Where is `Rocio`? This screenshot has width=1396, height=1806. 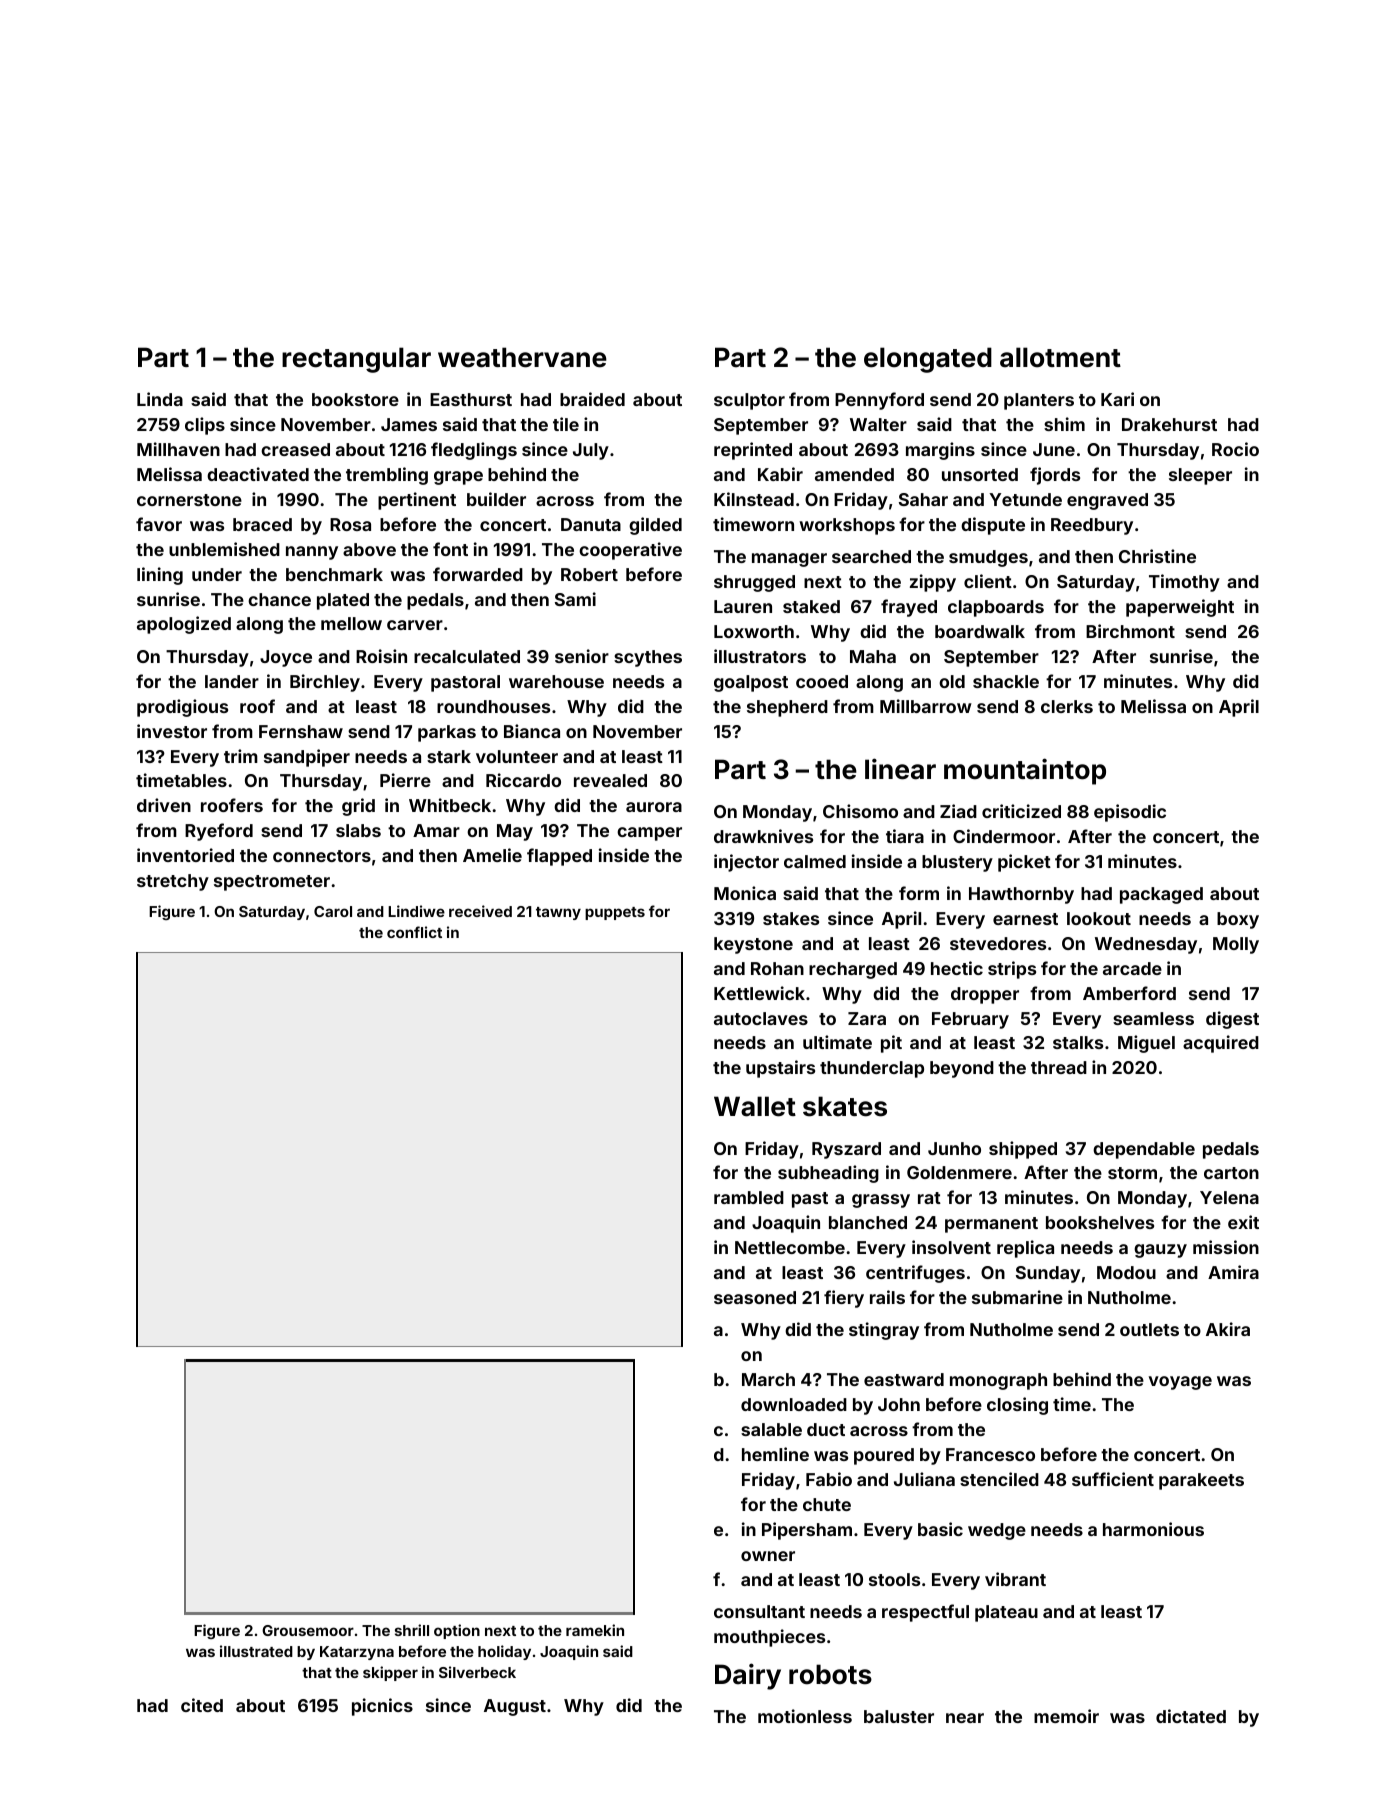 Rocio is located at coordinates (1235, 449).
